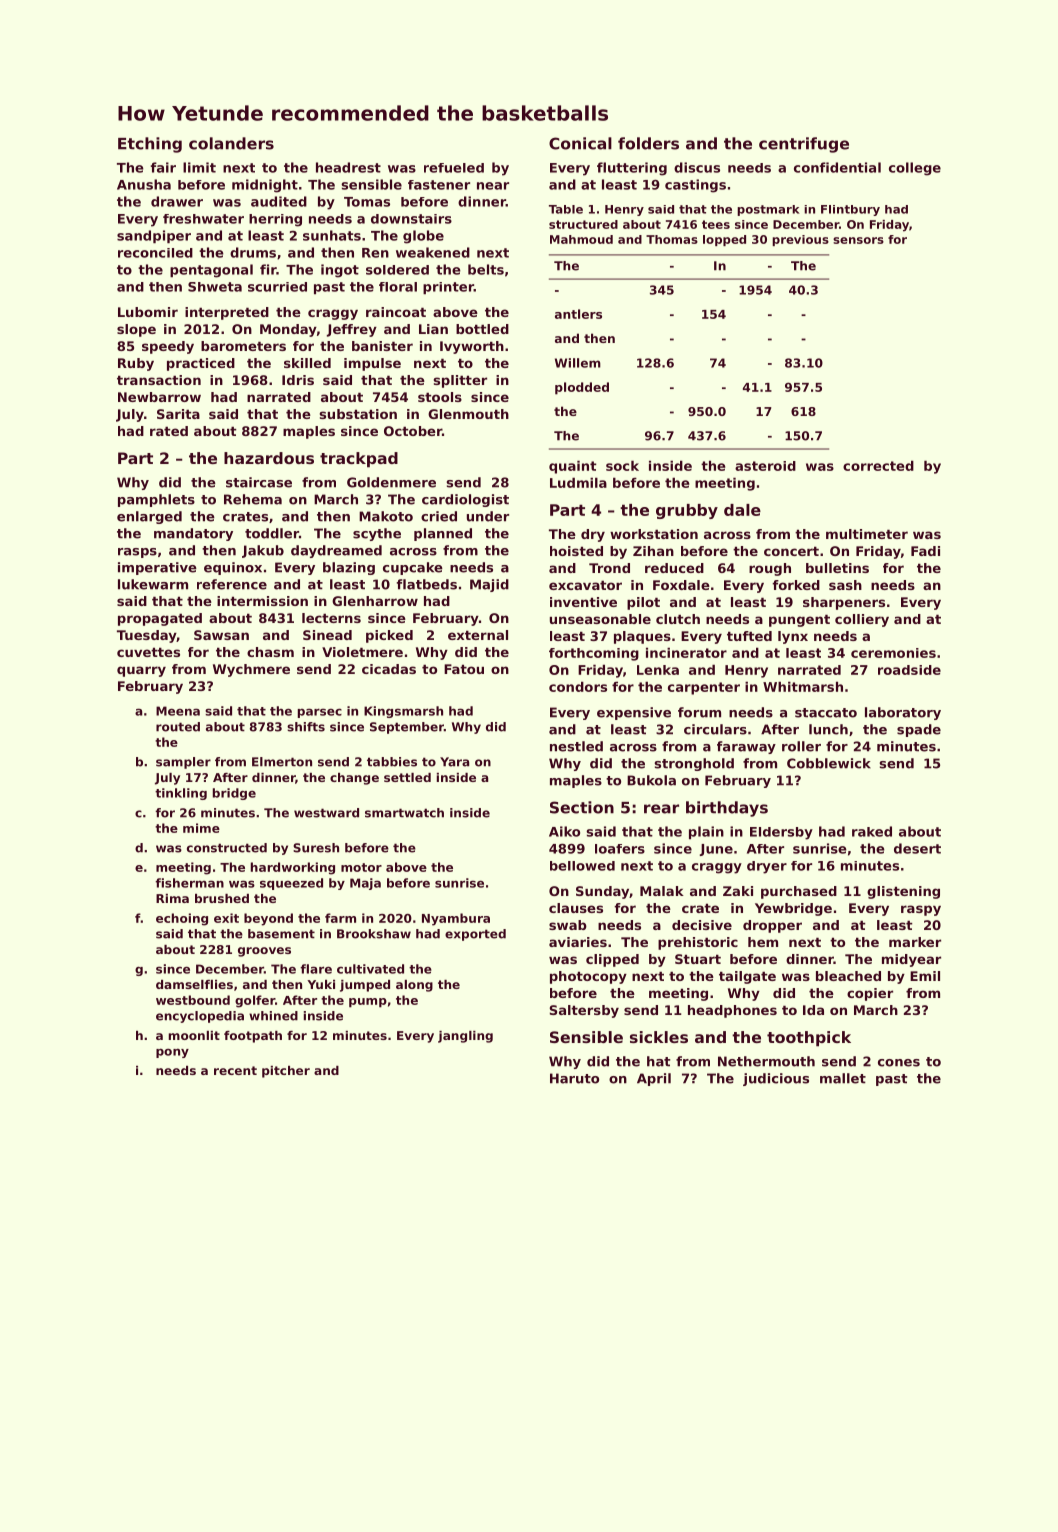  What do you see at coordinates (580, 143) in the image?
I see `Conical` at bounding box center [580, 143].
